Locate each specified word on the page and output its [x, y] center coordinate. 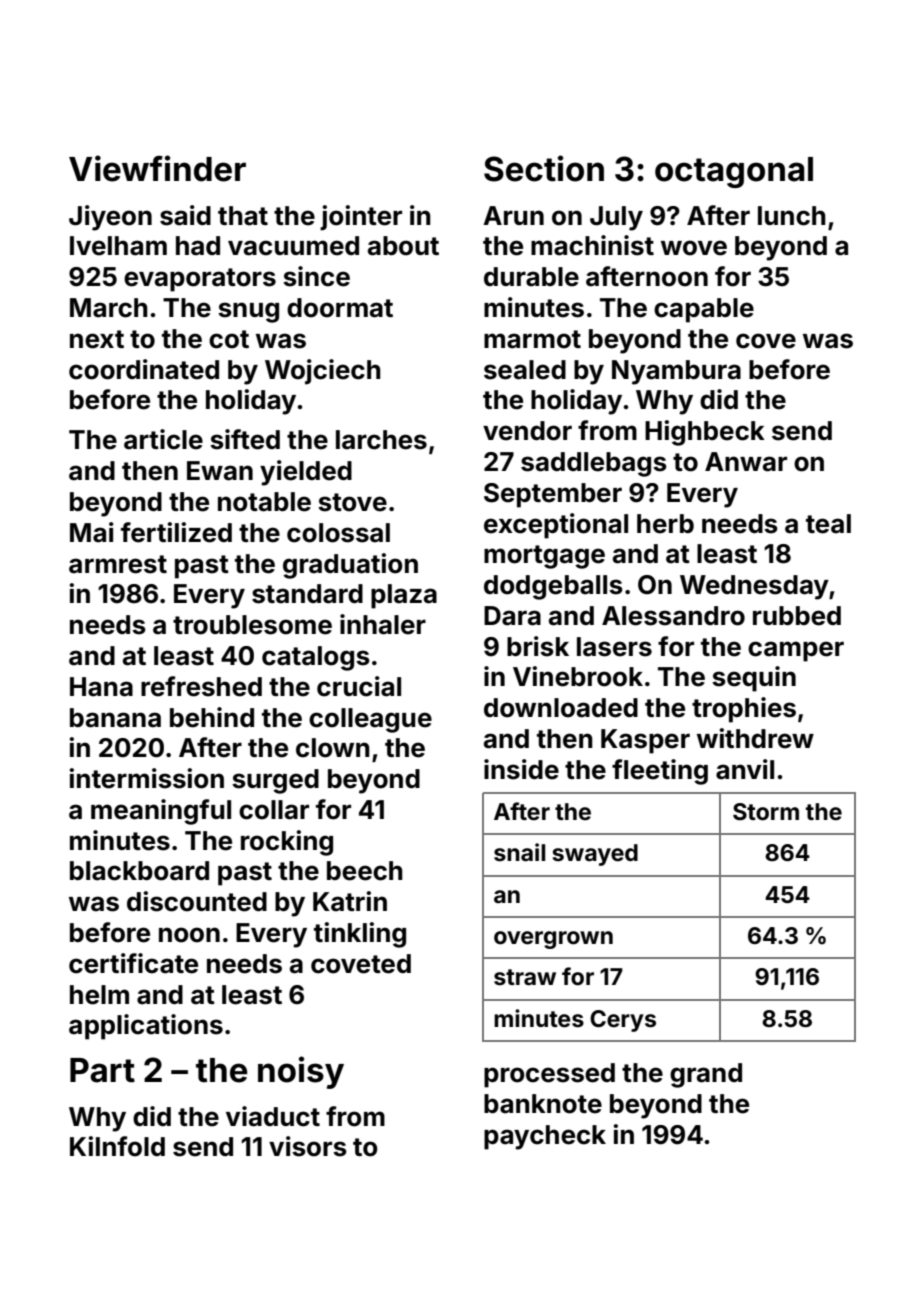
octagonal [734, 172]
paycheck [545, 1137]
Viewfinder [157, 168]
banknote [543, 1104]
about [403, 246]
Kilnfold [117, 1146]
